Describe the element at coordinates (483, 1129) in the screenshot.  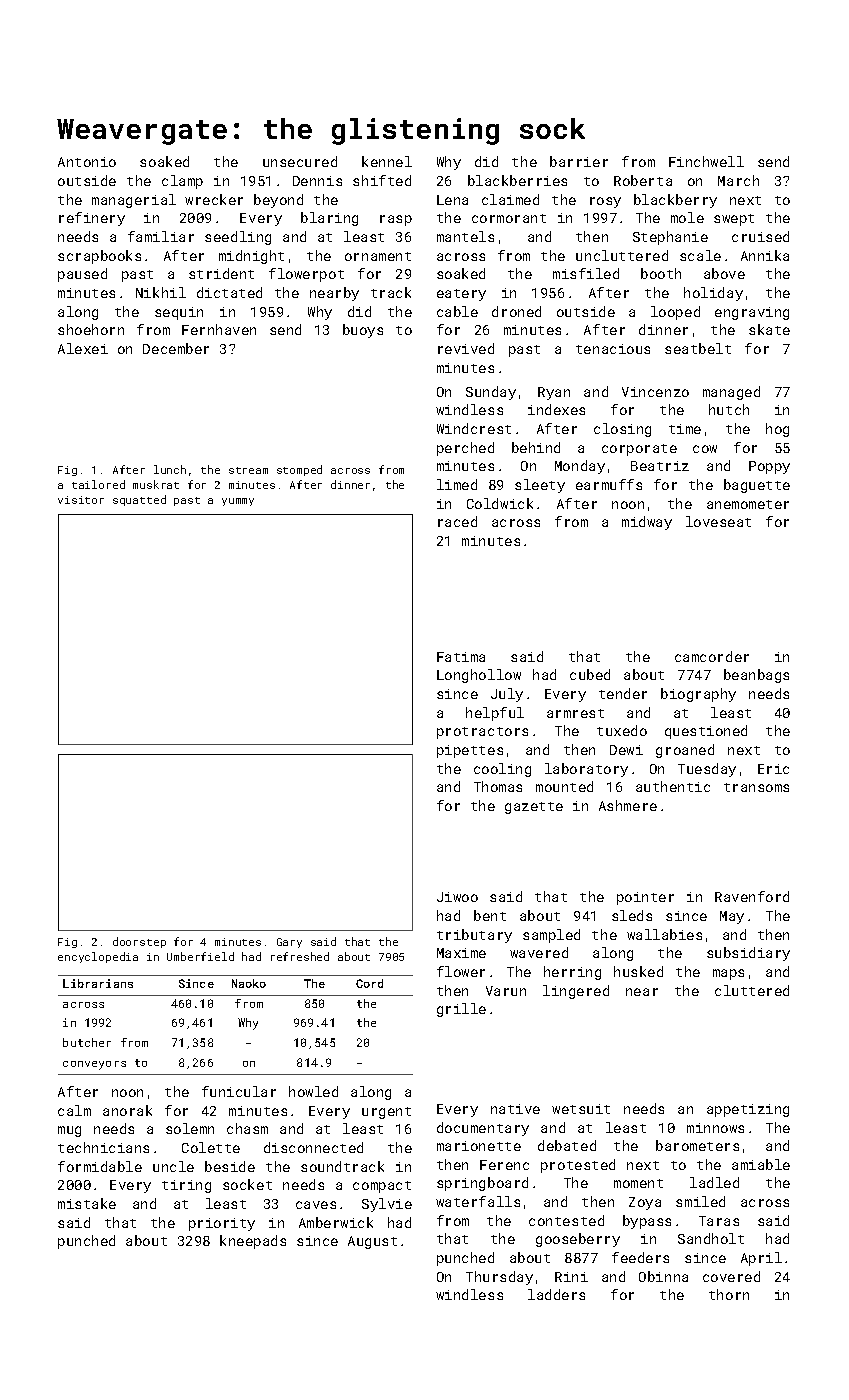
I see `documentary` at that location.
